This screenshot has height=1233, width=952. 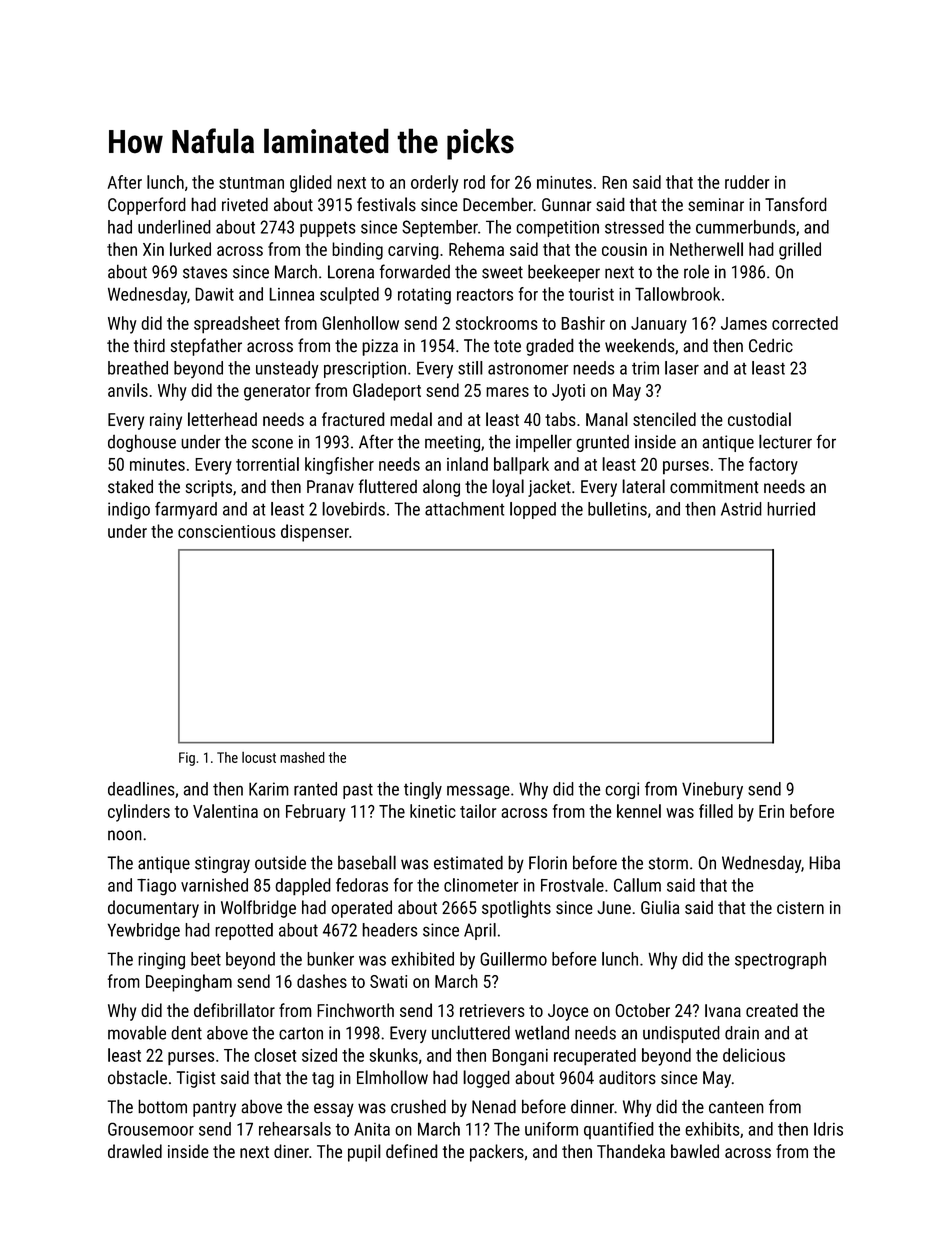 I want to click on conscientious, so click(x=227, y=531).
